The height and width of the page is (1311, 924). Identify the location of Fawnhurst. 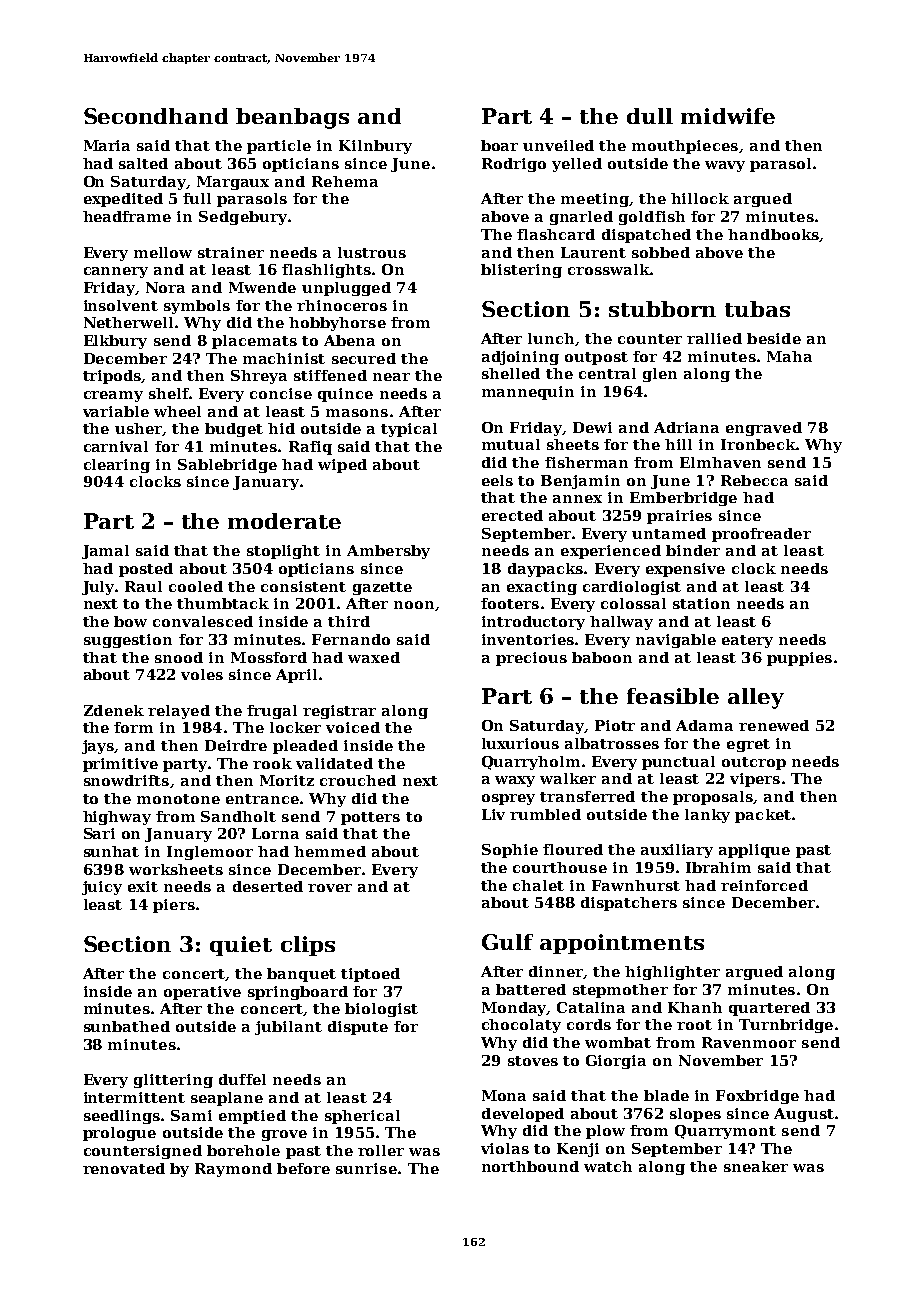
(636, 885).
